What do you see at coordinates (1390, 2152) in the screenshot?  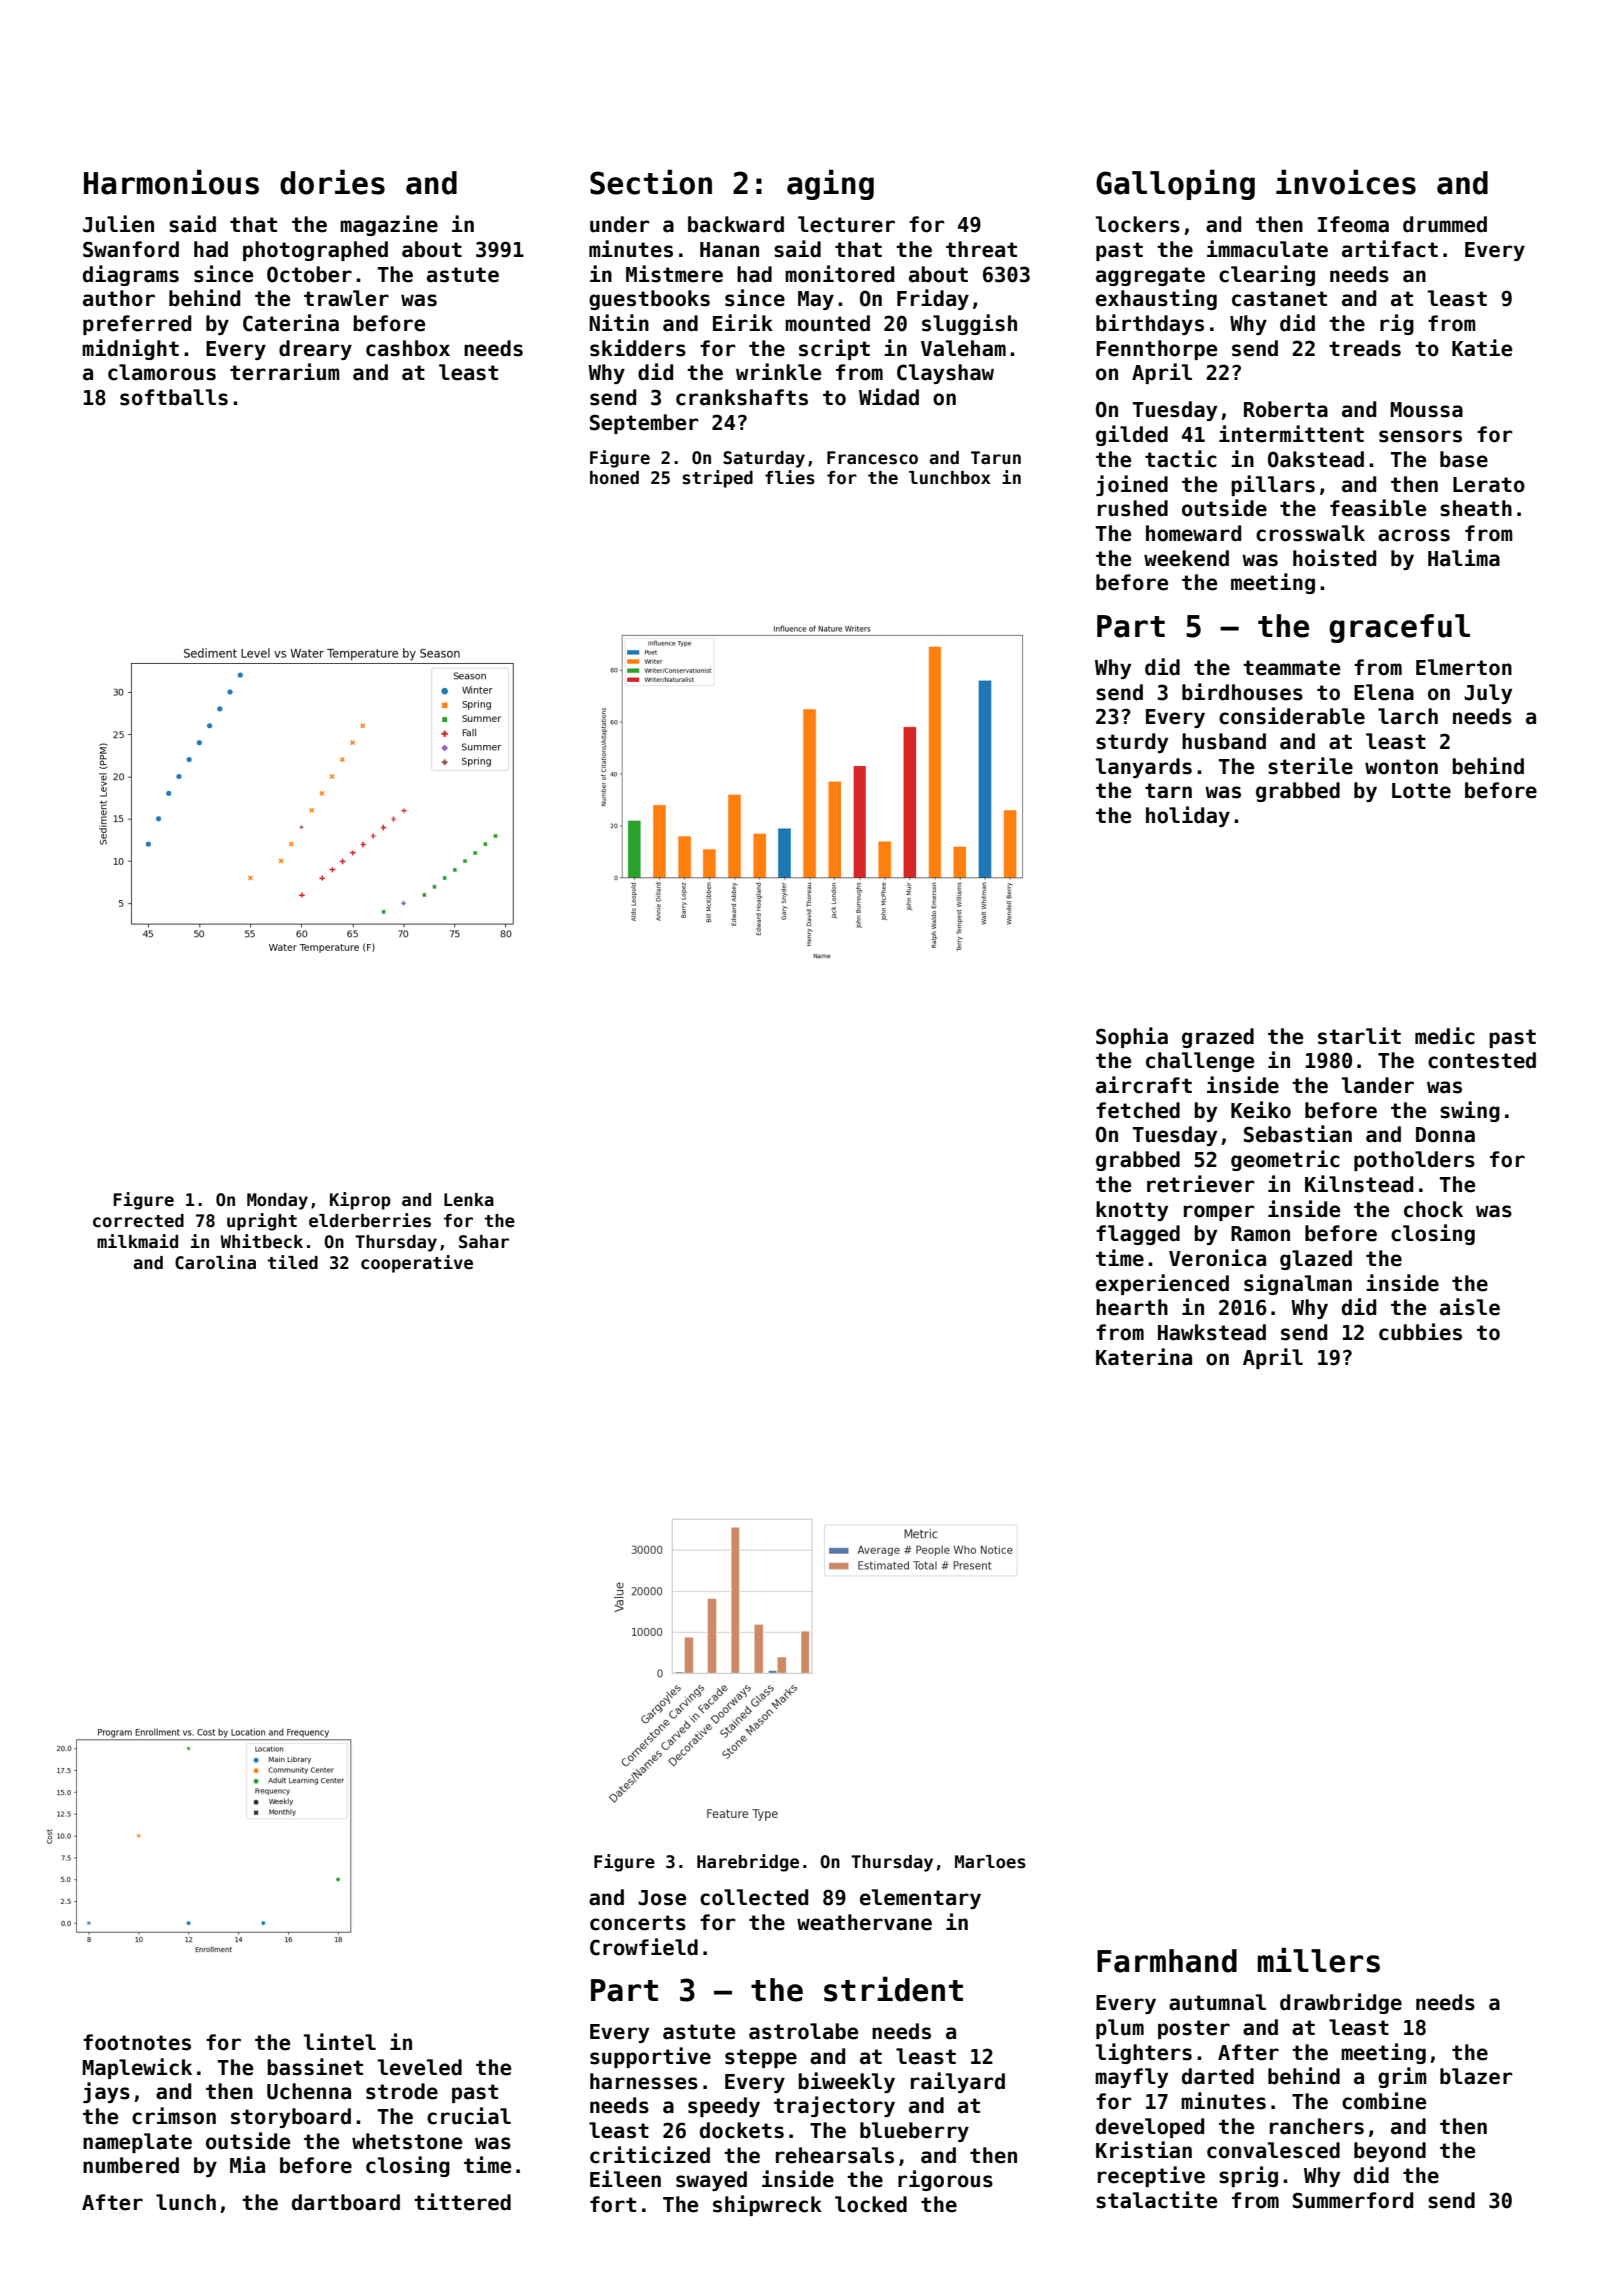 I see `beyond` at bounding box center [1390, 2152].
